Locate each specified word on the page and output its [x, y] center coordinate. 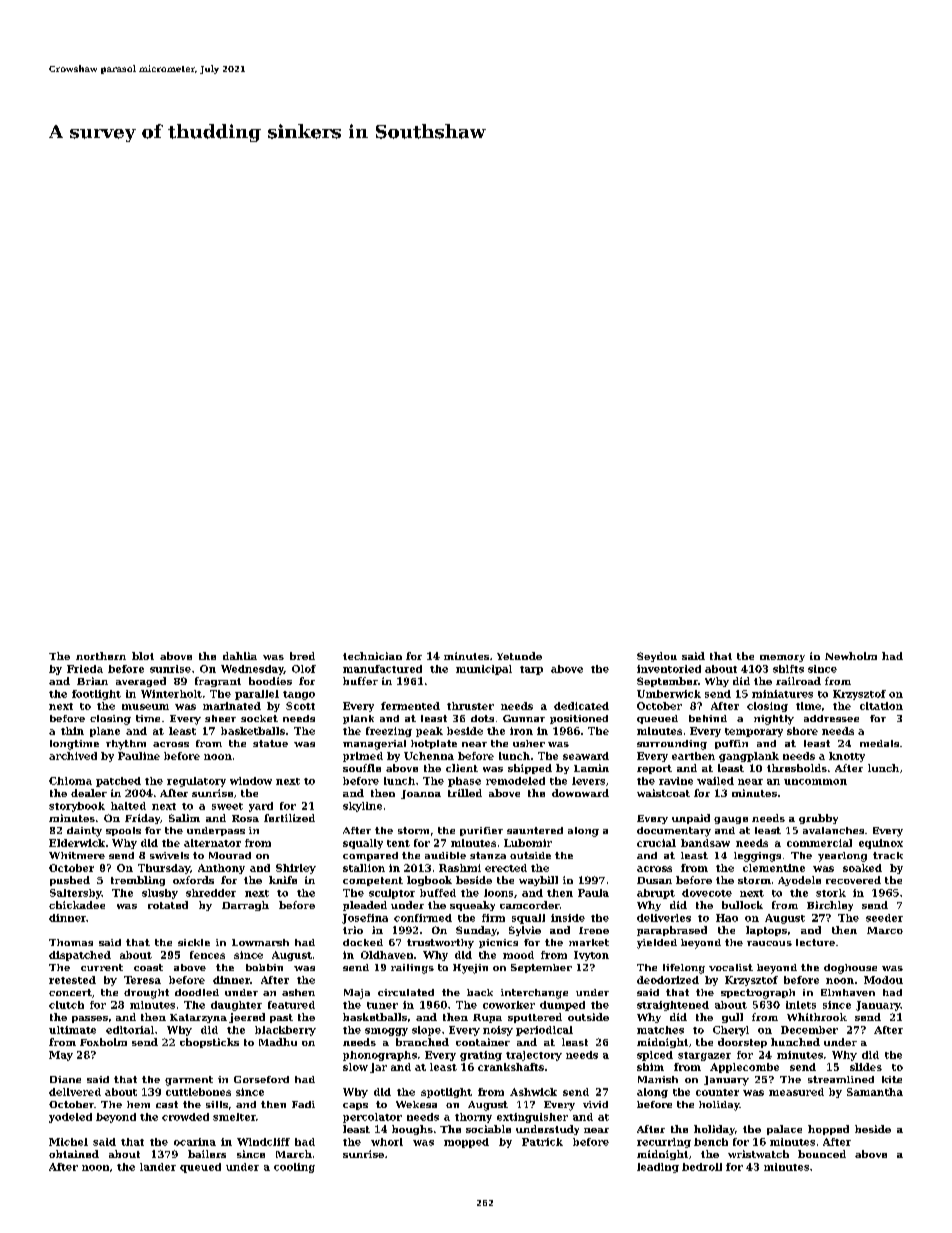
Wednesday [252, 670]
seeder [884, 918]
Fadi [303, 1104]
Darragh [245, 906]
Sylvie [525, 931]
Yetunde [519, 656]
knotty [847, 757]
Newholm [851, 656]
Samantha [875, 1092]
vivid [595, 1104]
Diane [65, 1079]
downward [580, 793]
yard [261, 807]
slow [355, 1067]
